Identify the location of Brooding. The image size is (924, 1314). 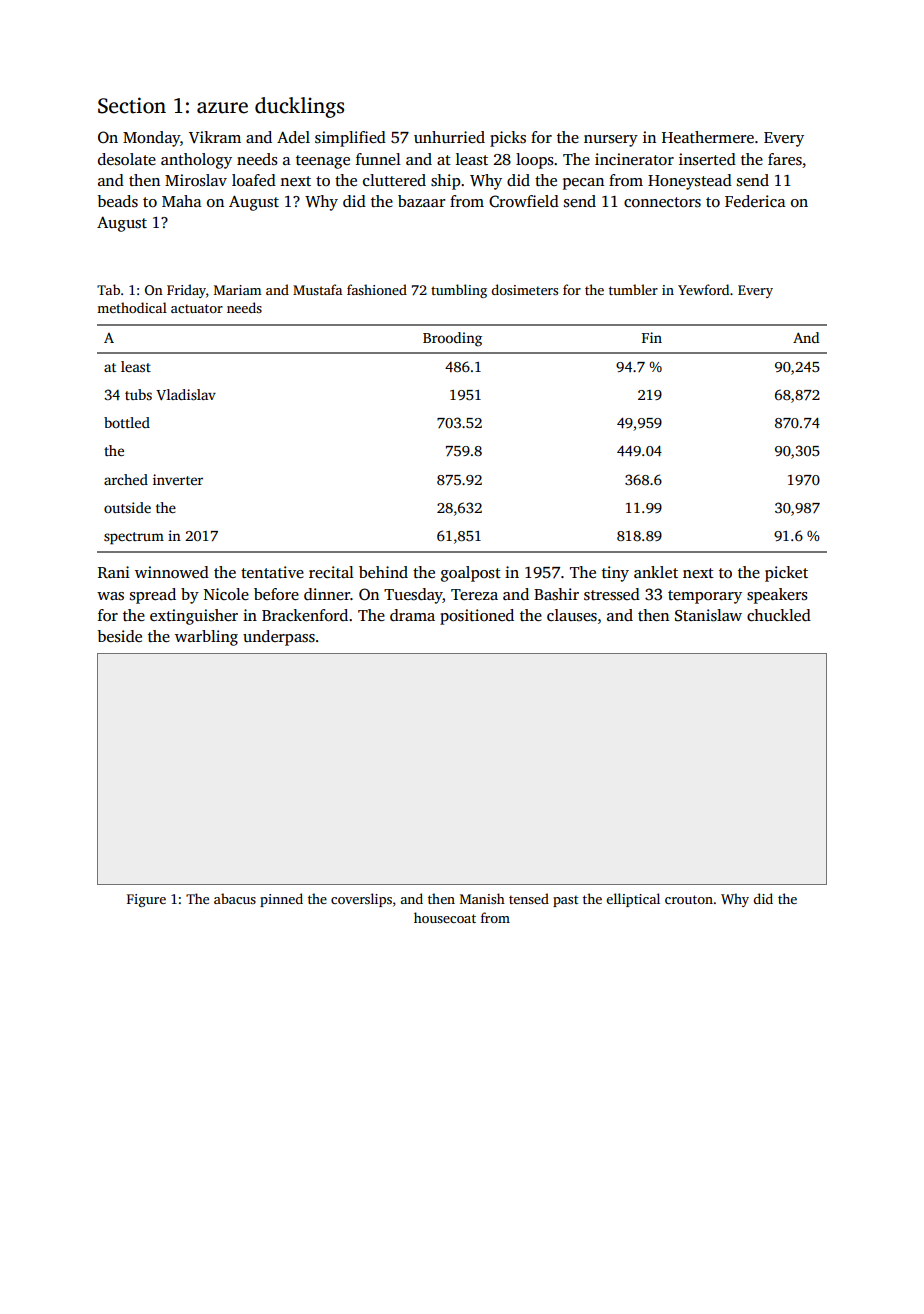
(452, 339).
